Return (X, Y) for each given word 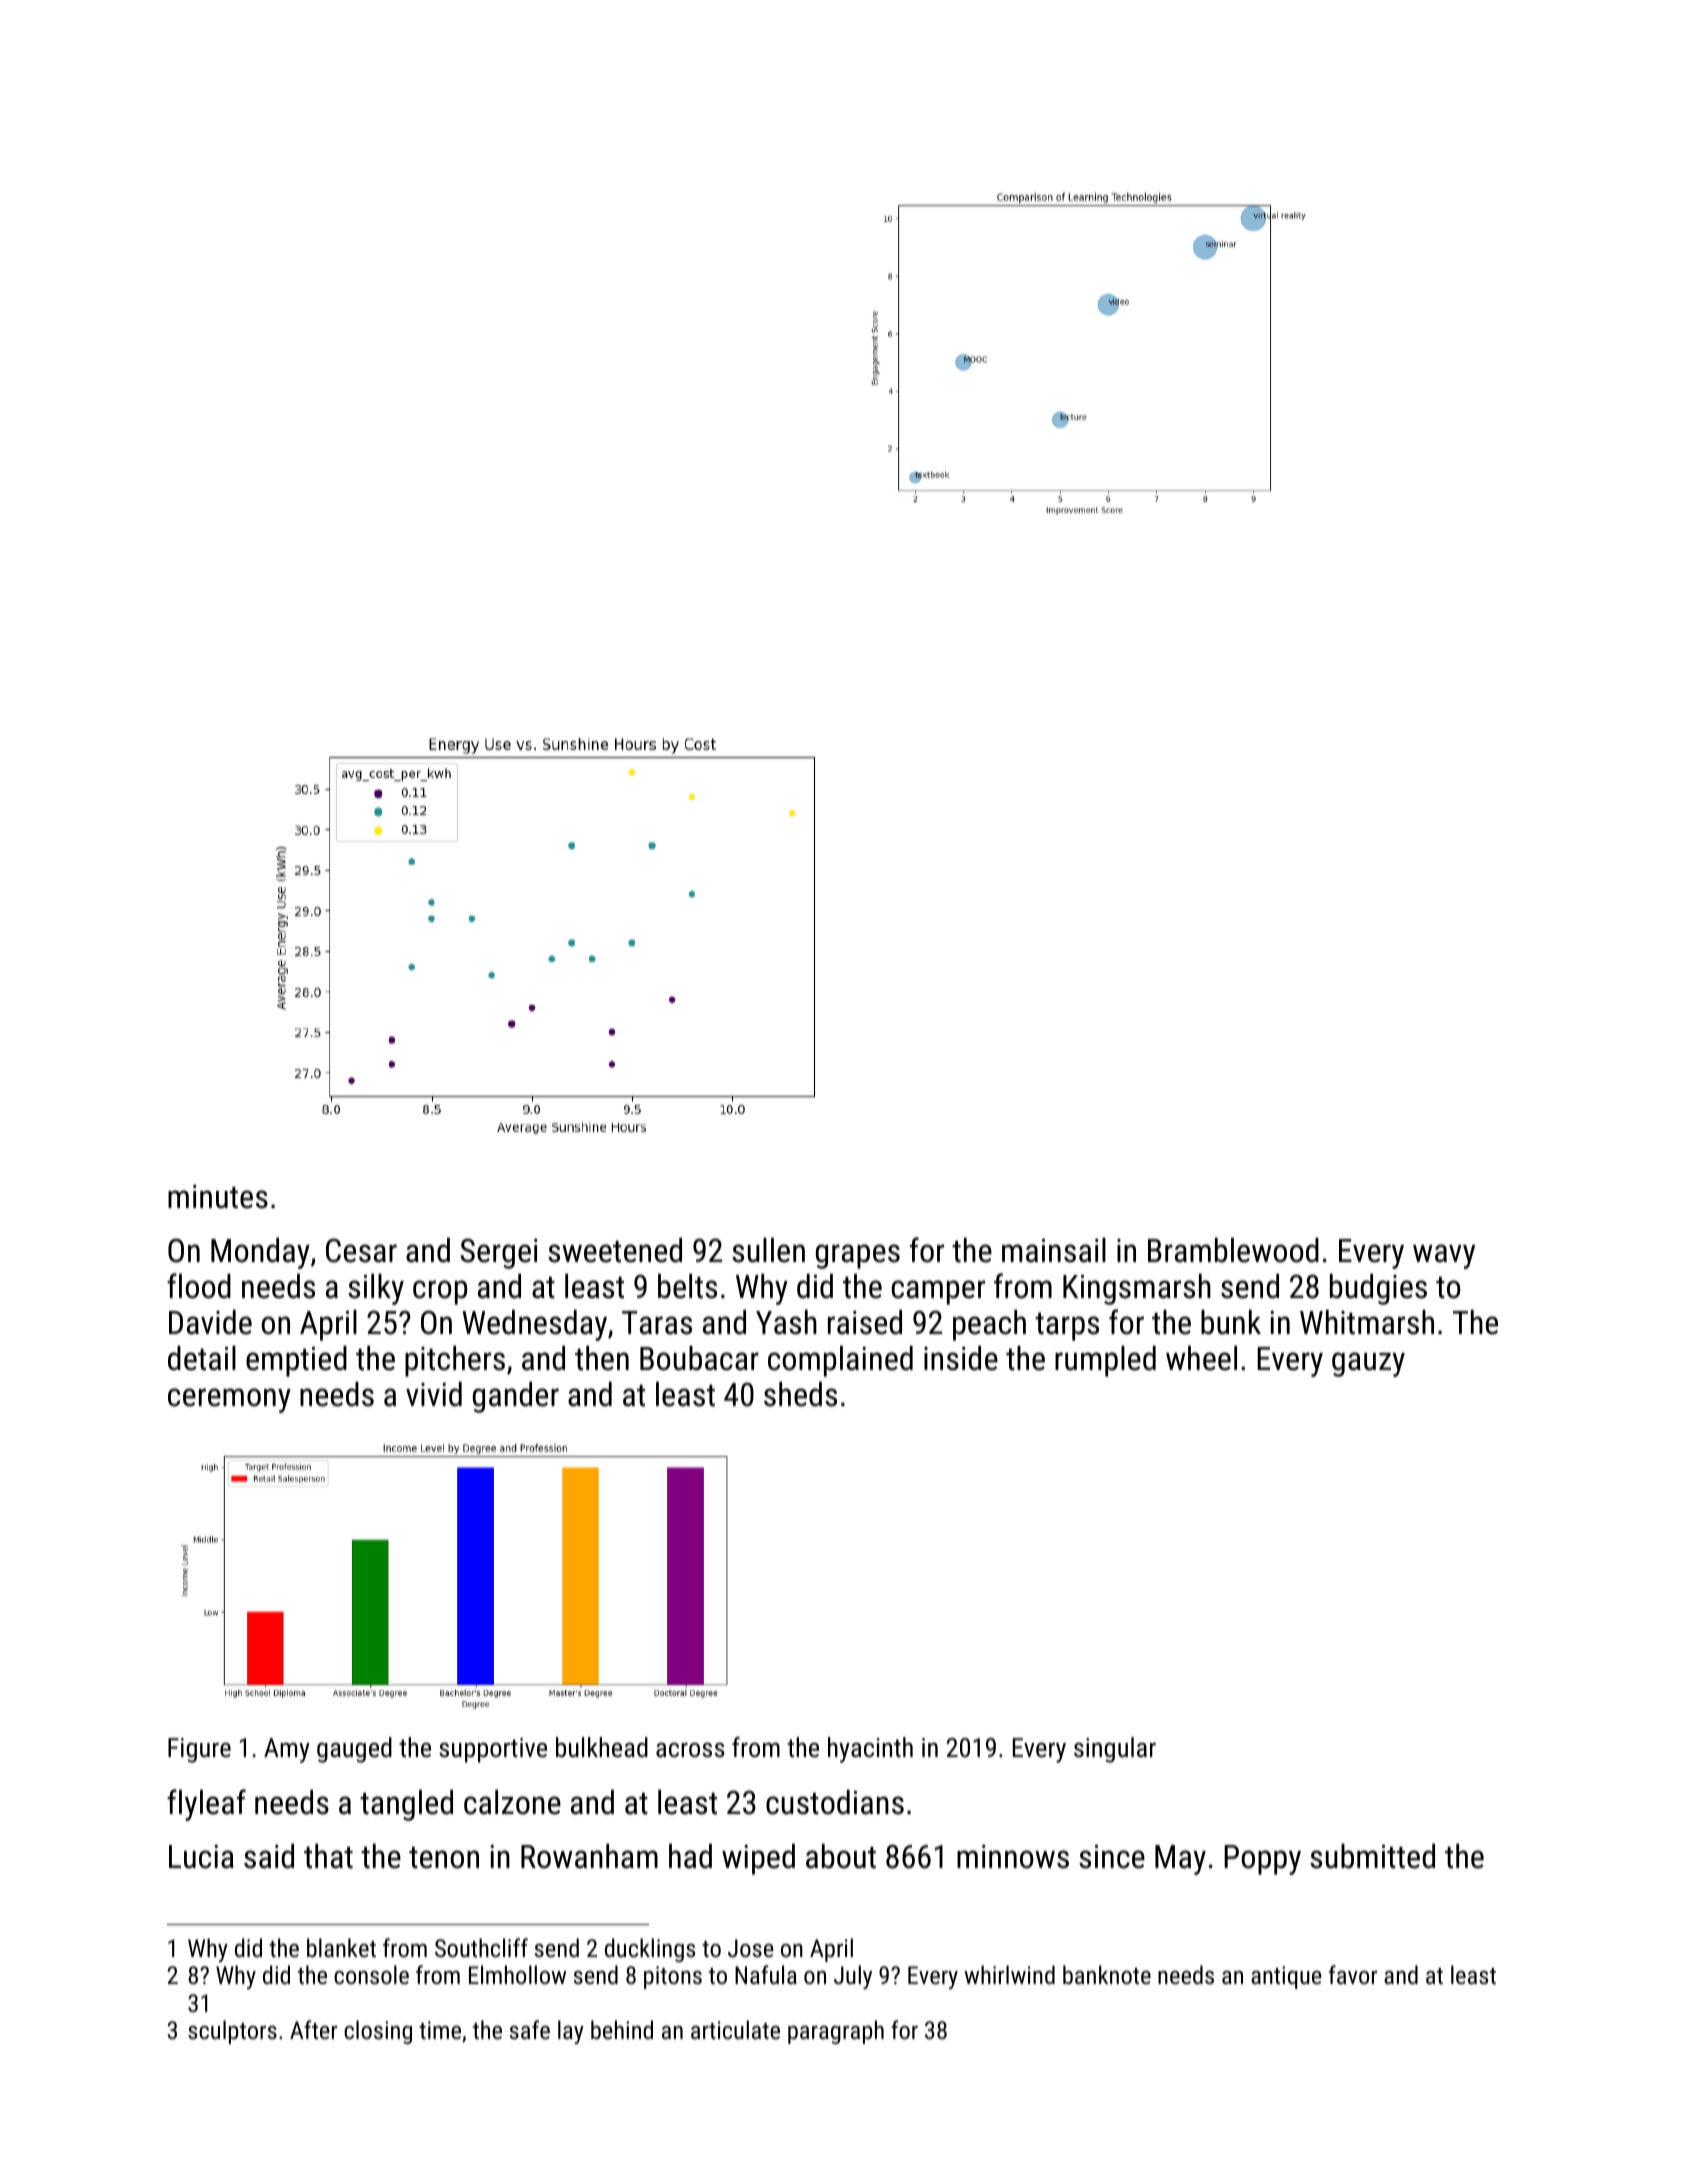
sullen (768, 1250)
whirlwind (1009, 1974)
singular (1115, 1750)
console (371, 1974)
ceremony (229, 1400)
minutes (218, 1197)
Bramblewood (1233, 1250)
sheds (800, 1394)
